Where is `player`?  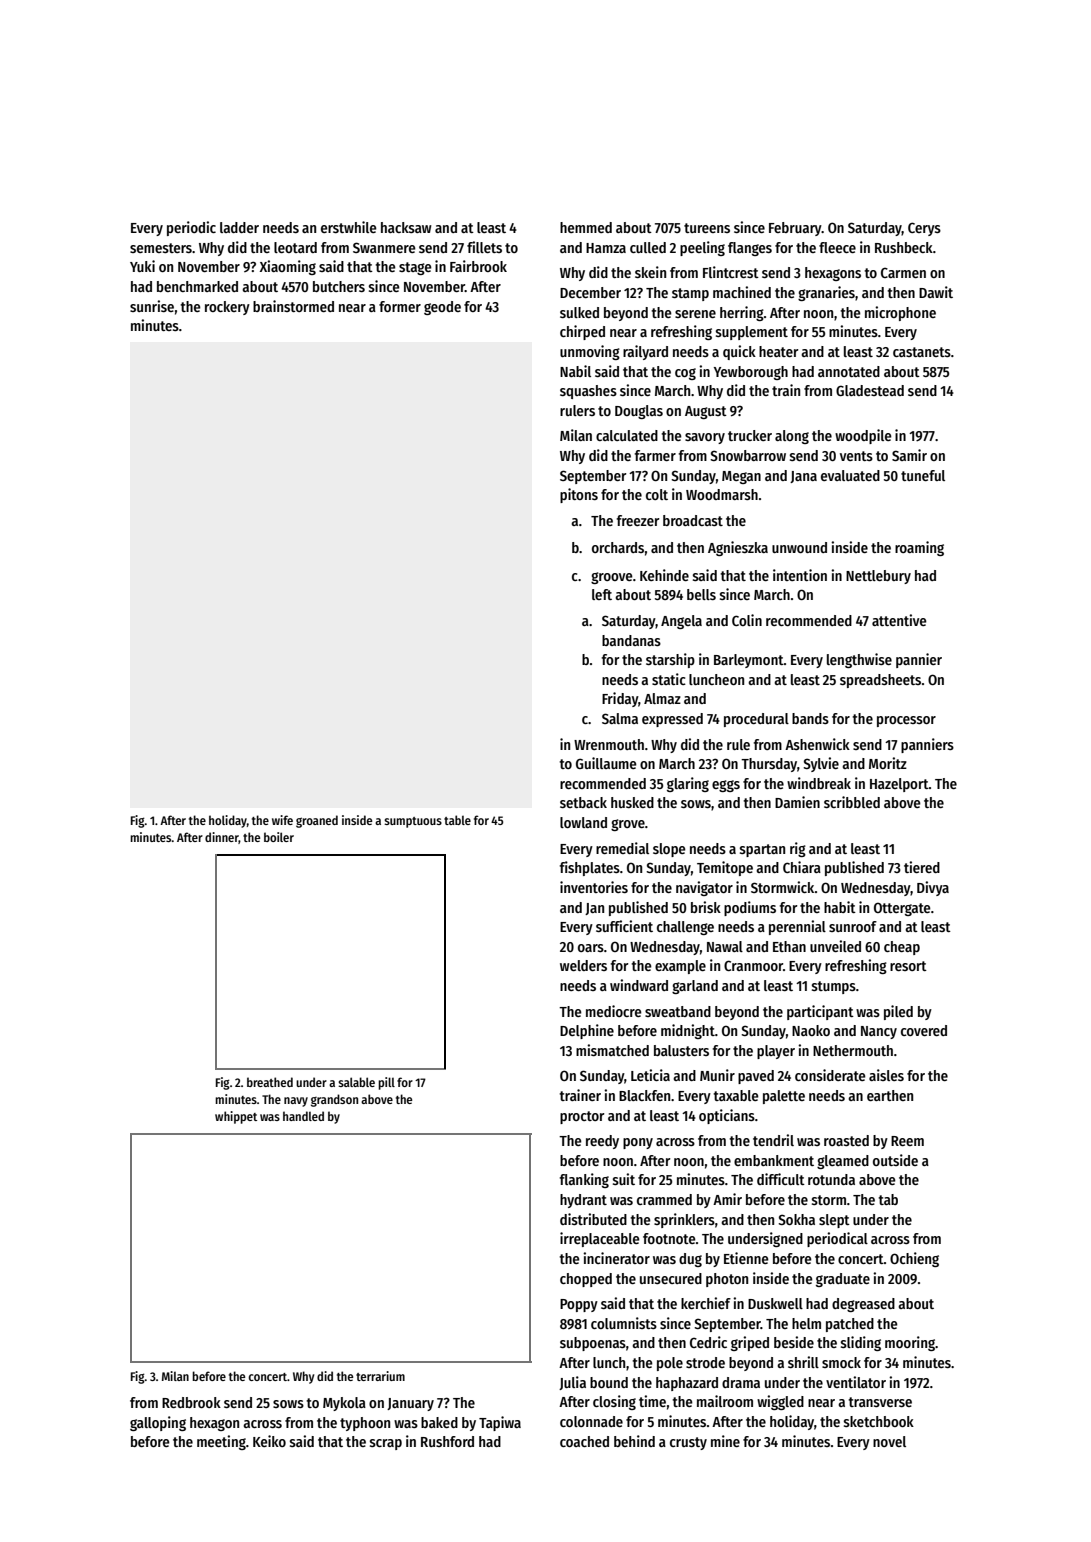
player is located at coordinates (776, 1052).
